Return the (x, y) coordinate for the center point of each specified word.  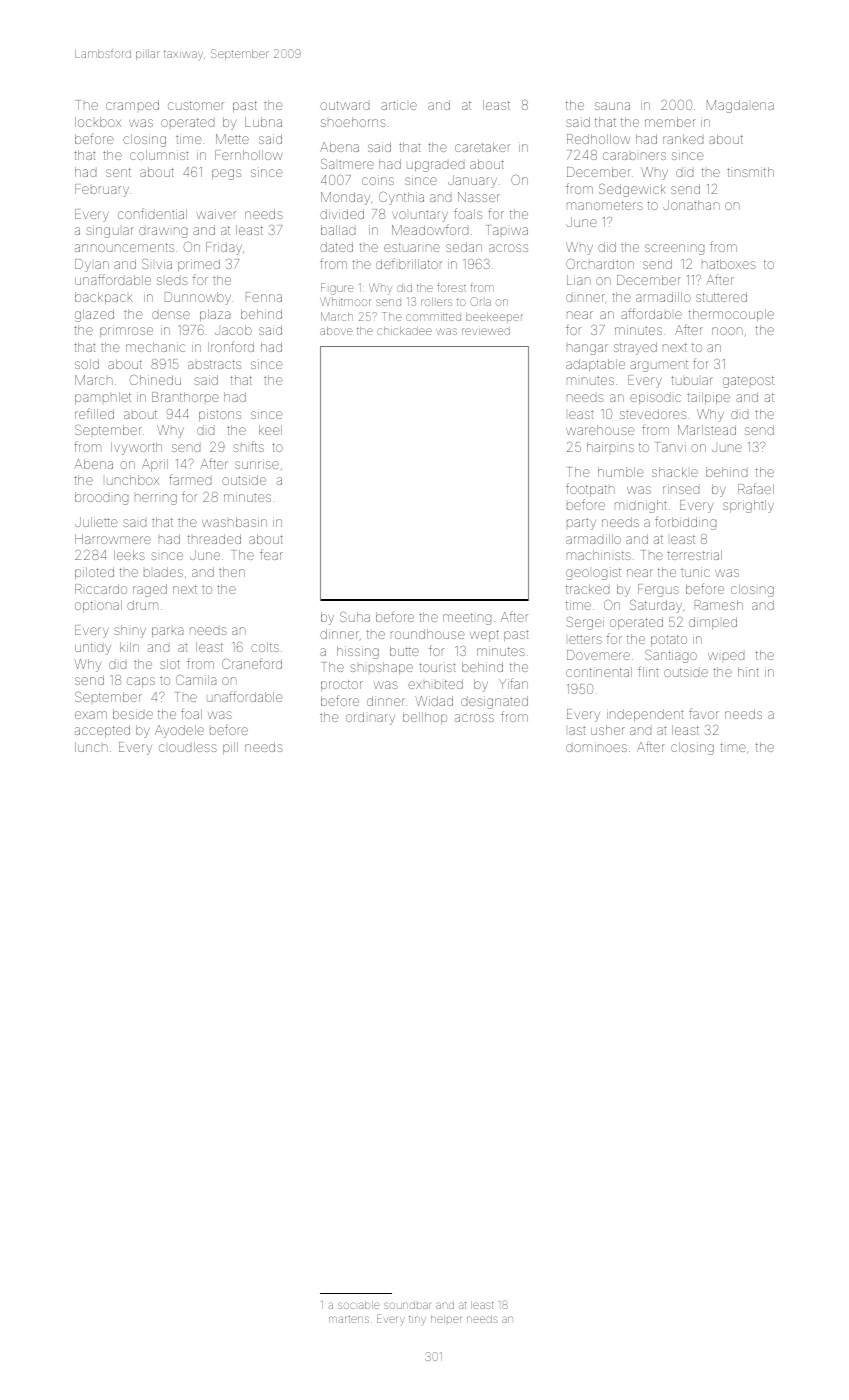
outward (344, 105)
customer (196, 105)
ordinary (370, 718)
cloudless (188, 747)
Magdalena (740, 106)
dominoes (596, 747)
